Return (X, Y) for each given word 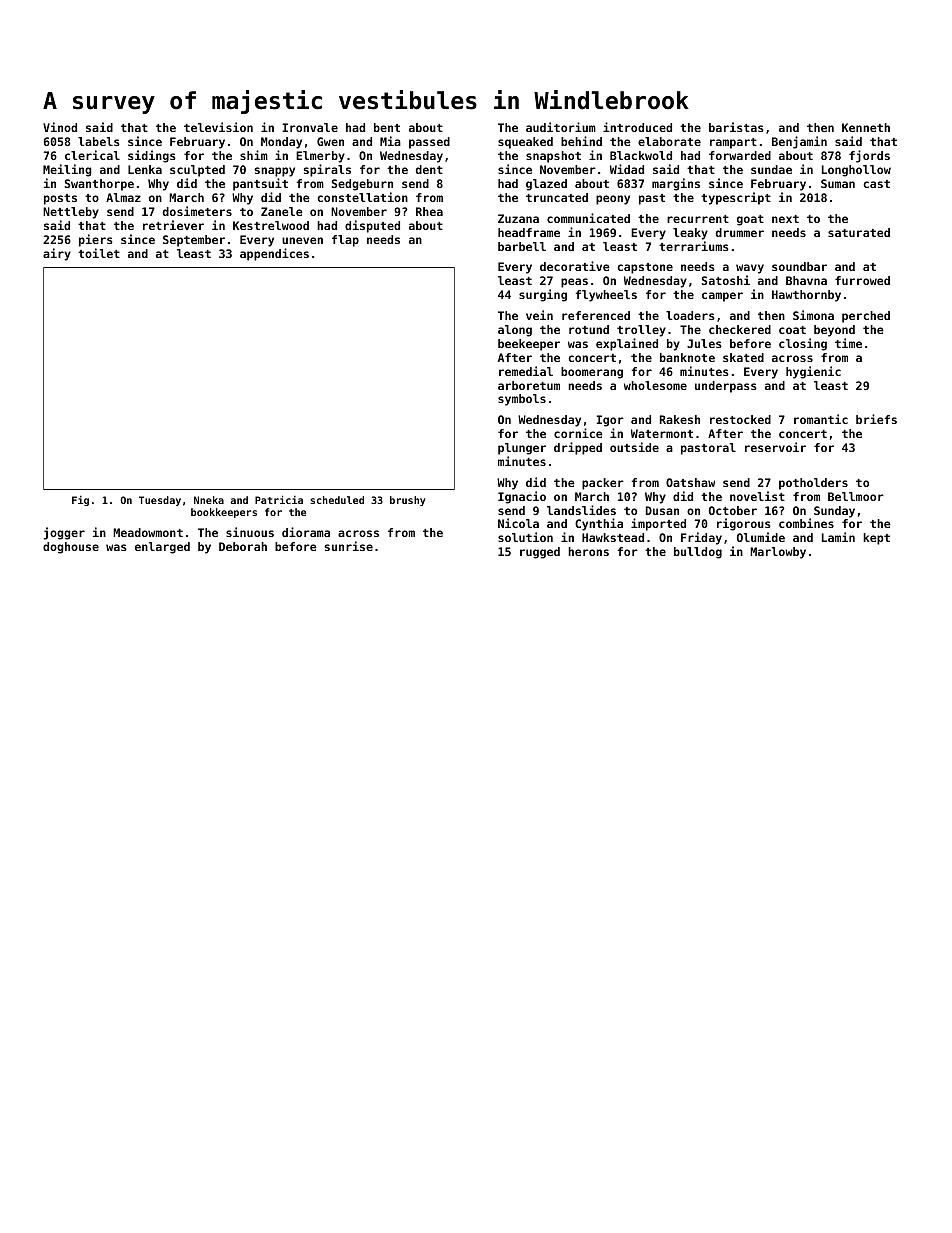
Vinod (60, 127)
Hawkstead (613, 537)
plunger (522, 449)
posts (60, 199)
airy (57, 254)
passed (429, 143)
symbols (522, 400)
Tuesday (160, 501)
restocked (740, 419)
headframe (529, 232)
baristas (736, 127)
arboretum (529, 385)
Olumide (761, 537)
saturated (859, 232)
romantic (821, 419)
